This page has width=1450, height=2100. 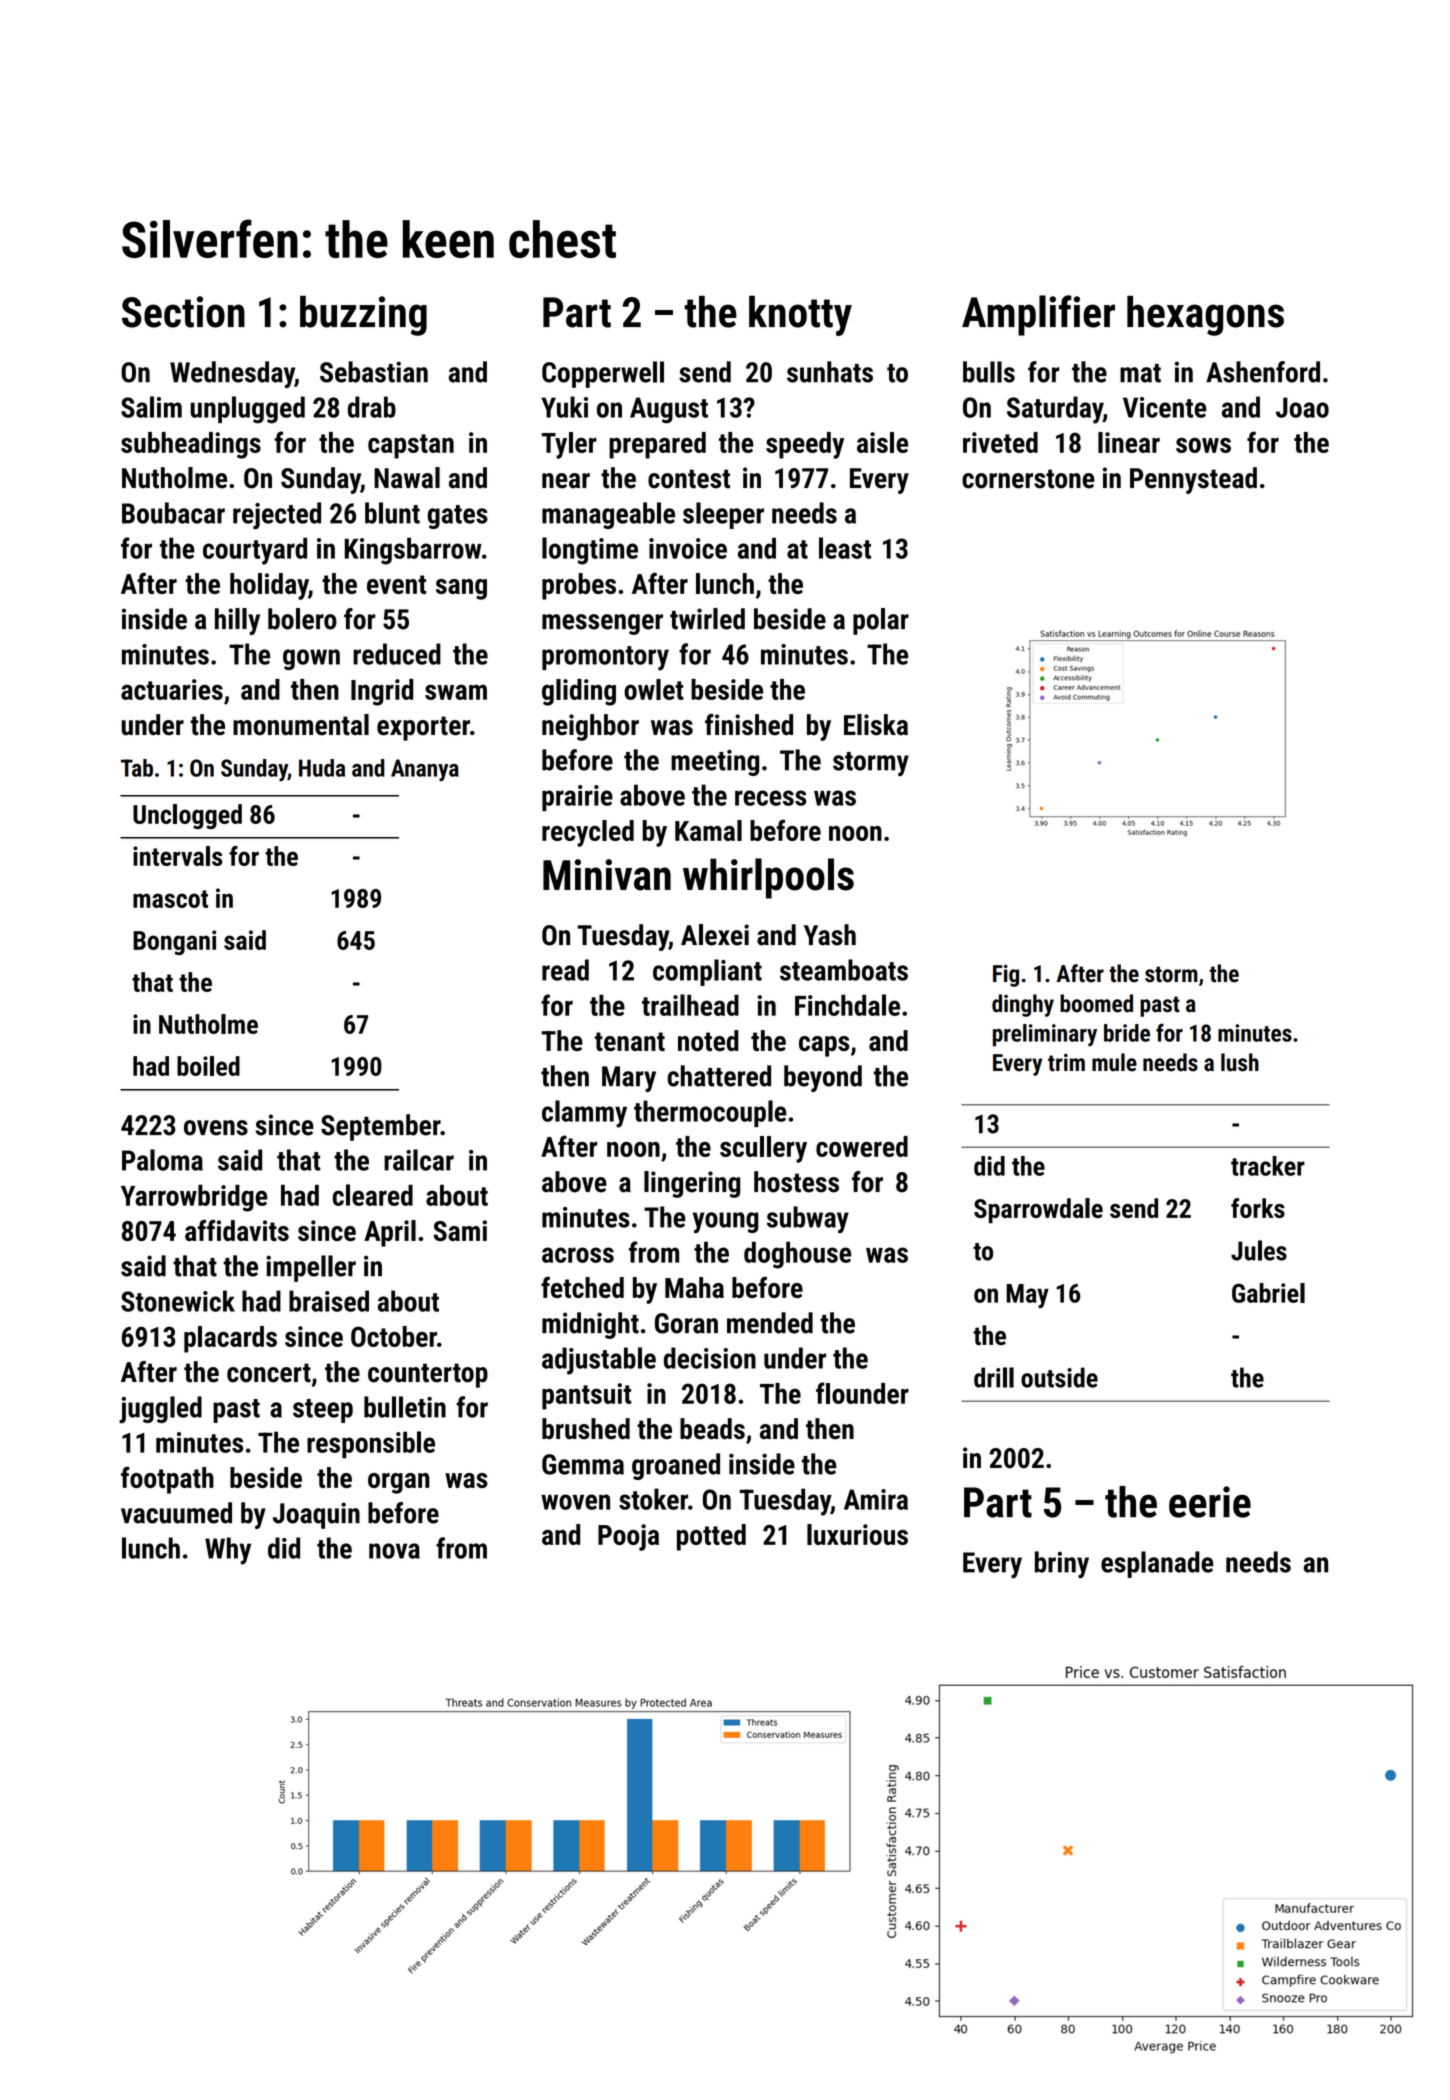 I want to click on Pennystead, so click(x=1193, y=480).
